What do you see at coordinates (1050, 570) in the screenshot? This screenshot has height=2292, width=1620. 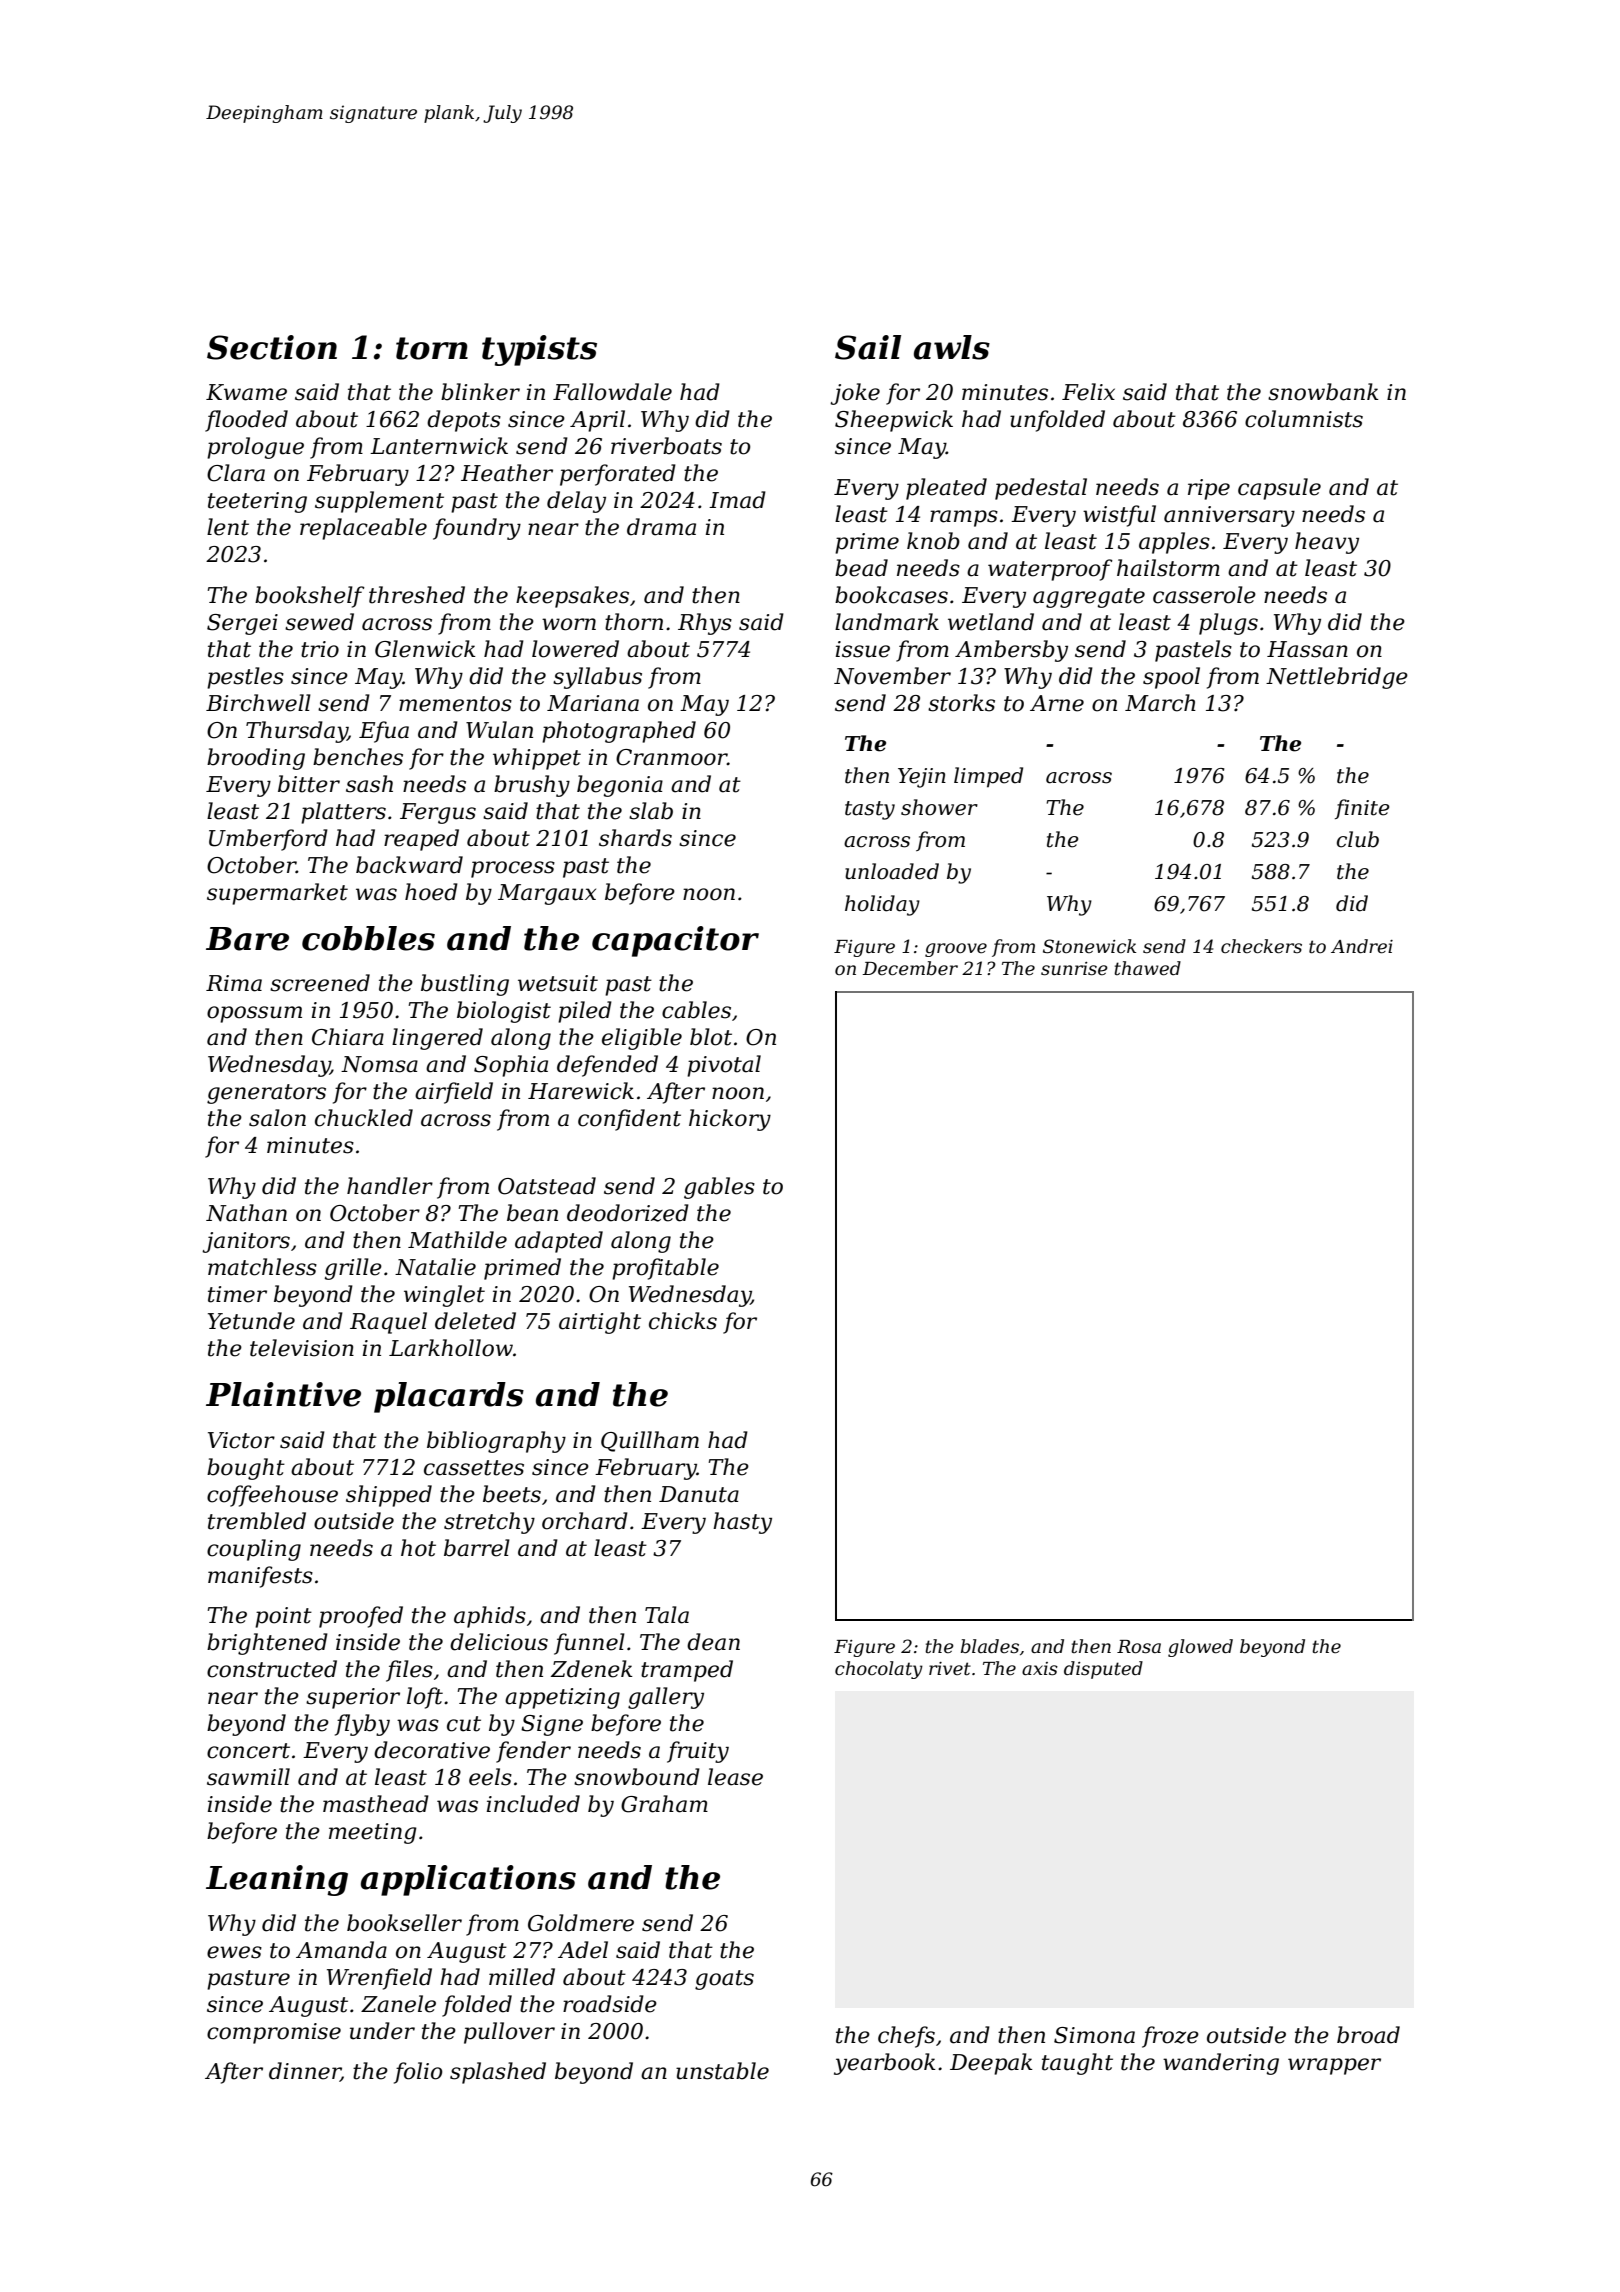 I see `waterproof` at bounding box center [1050, 570].
